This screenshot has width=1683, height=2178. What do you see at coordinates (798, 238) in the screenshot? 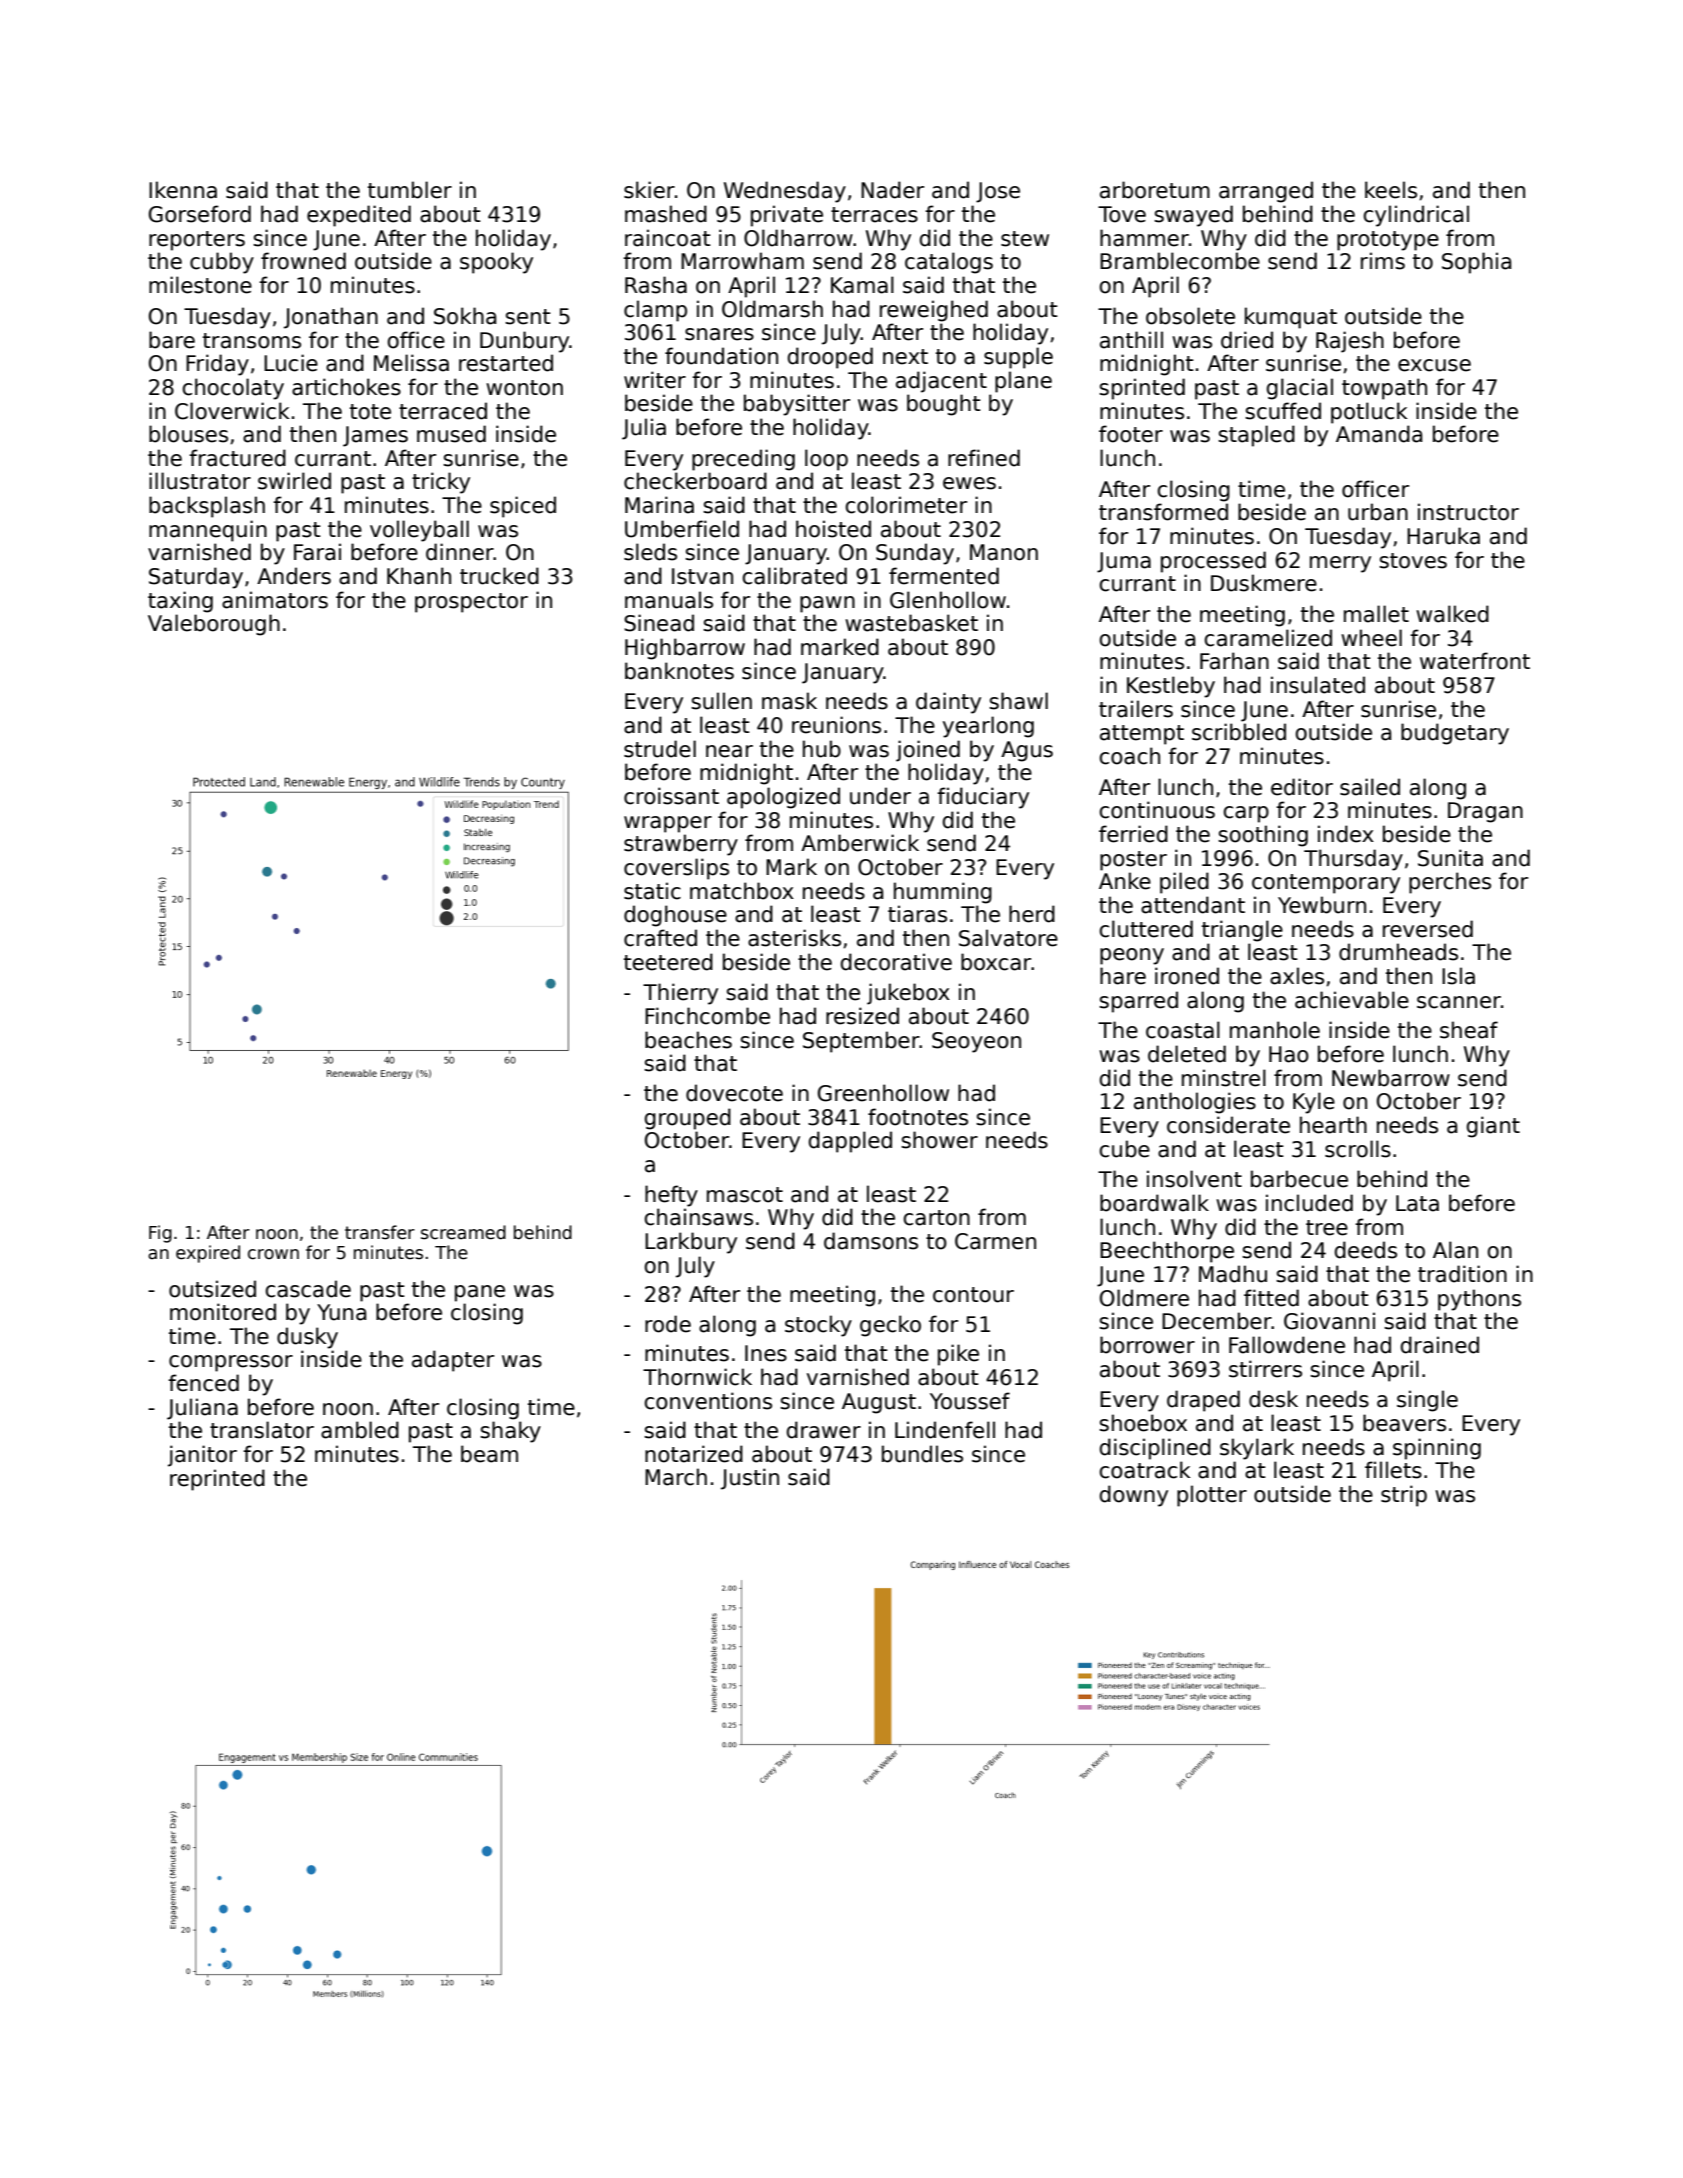
I see `Oldharrow` at bounding box center [798, 238].
